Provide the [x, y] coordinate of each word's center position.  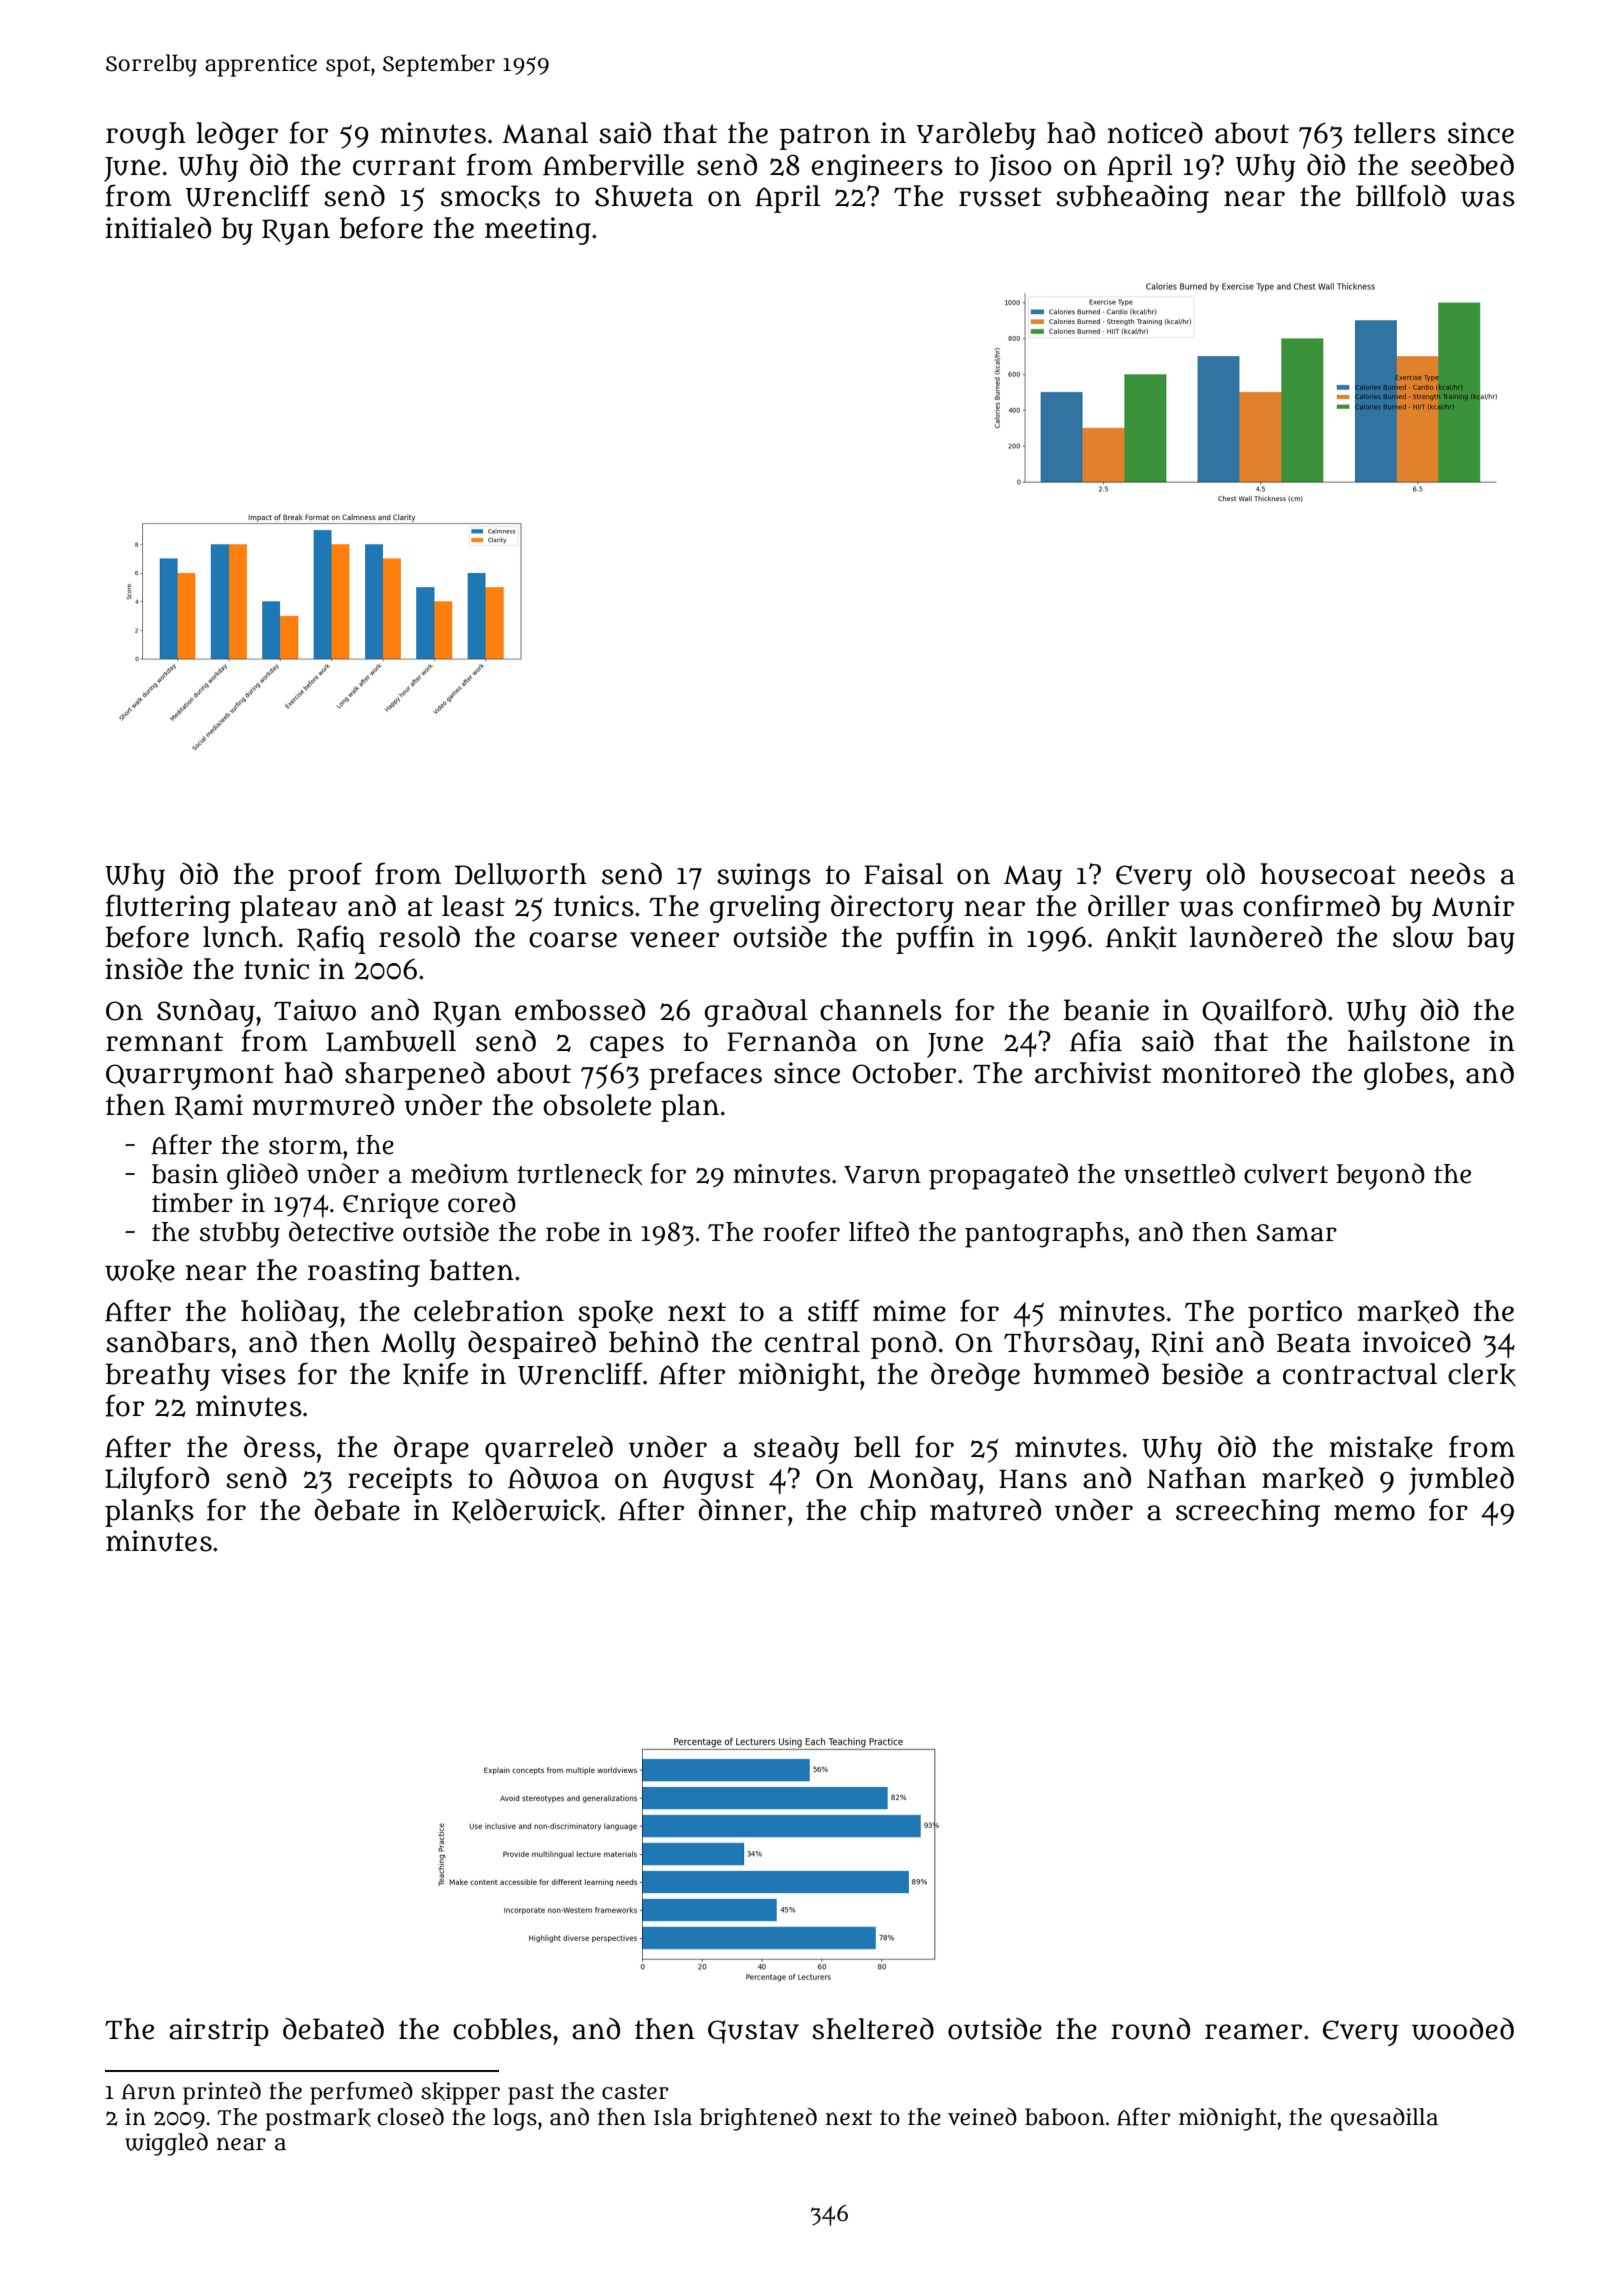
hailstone [1409, 1041]
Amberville [613, 165]
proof [325, 876]
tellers [1395, 133]
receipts [400, 1481]
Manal [545, 133]
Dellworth [521, 874]
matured [985, 1510]
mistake [1381, 1448]
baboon [1065, 2117]
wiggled [166, 2144]
